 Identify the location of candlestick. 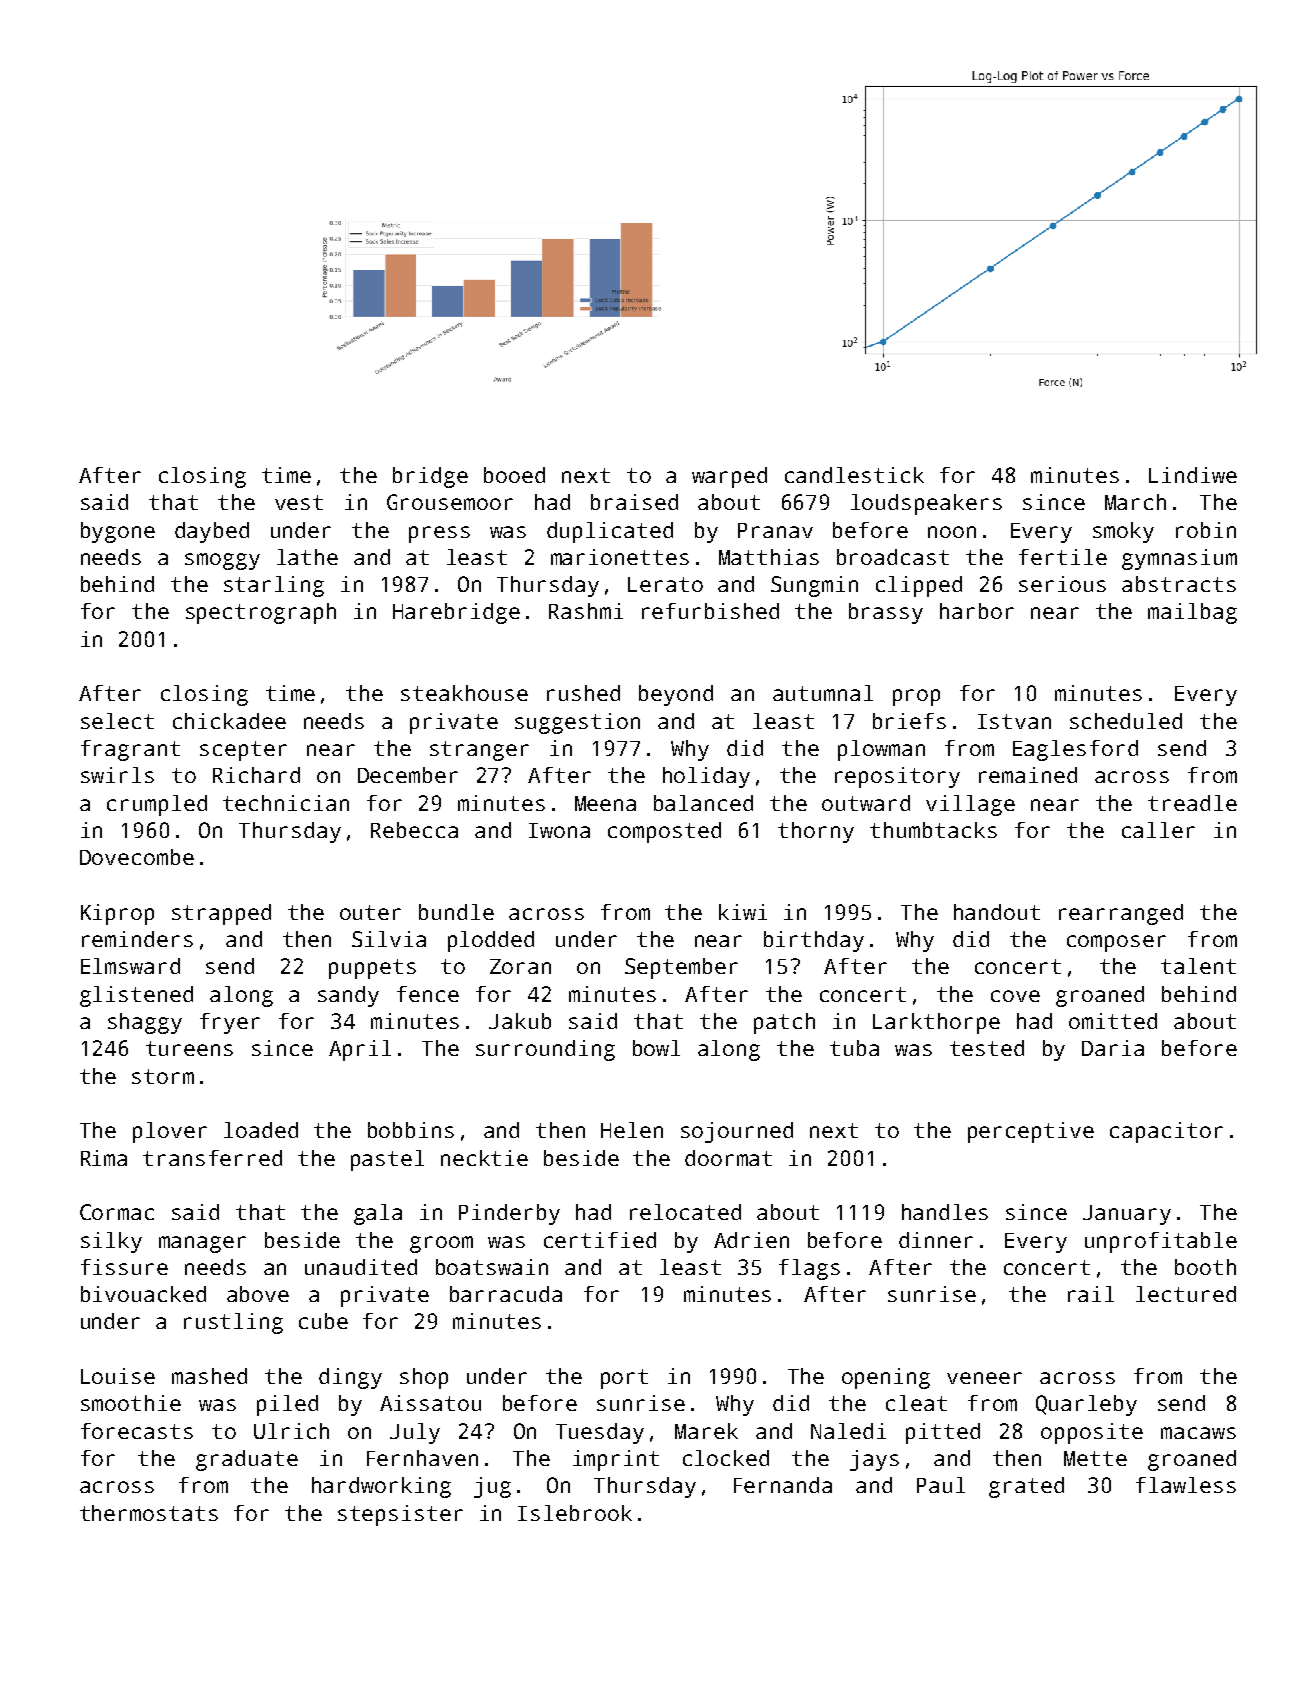
(854, 475).
